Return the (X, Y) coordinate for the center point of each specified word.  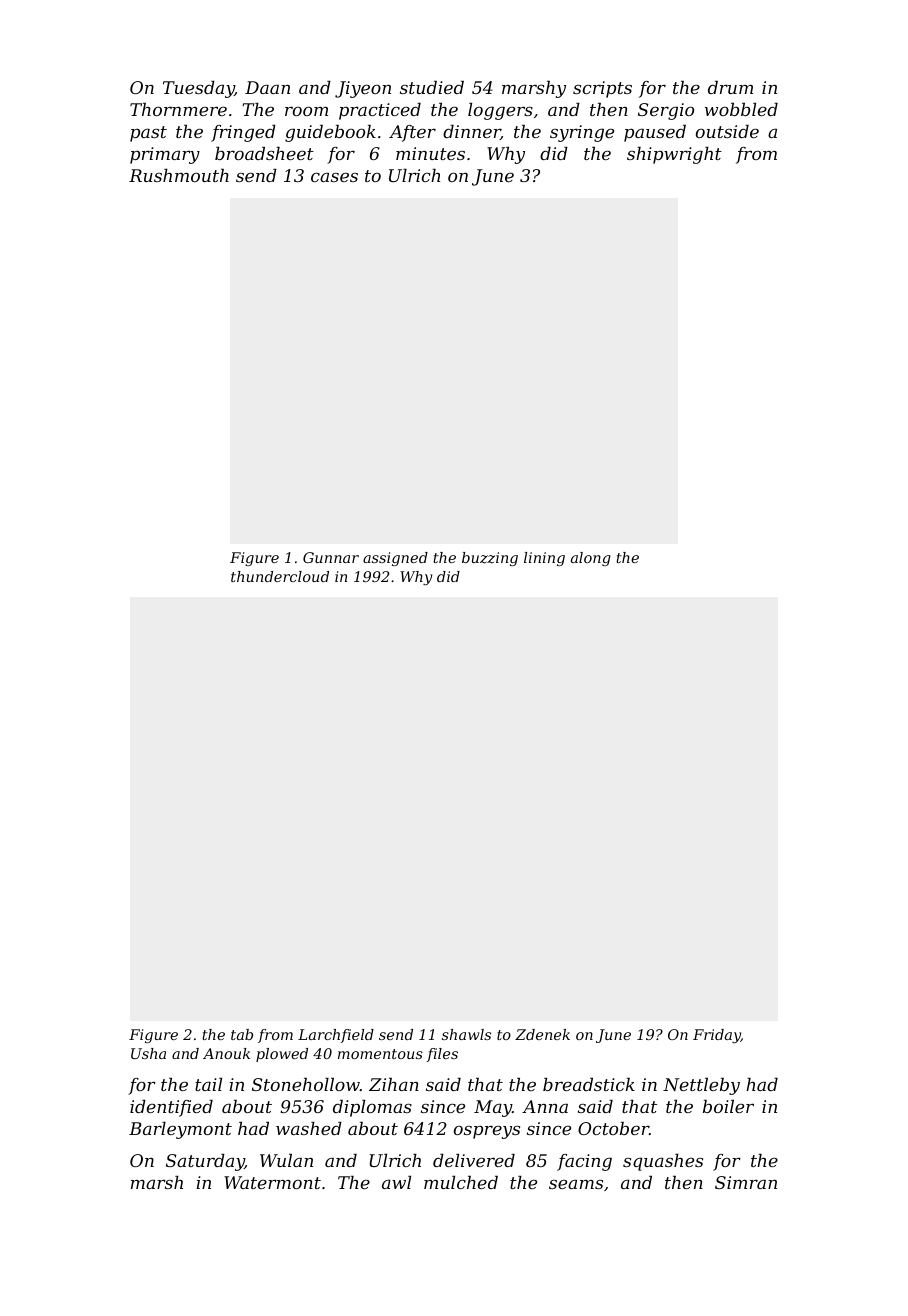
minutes (430, 153)
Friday (717, 1036)
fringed (243, 133)
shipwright (674, 155)
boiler (728, 1106)
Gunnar (331, 557)
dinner (472, 132)
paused (655, 133)
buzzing (490, 559)
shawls (466, 1034)
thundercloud (280, 576)
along (591, 559)
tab (242, 1034)
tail (208, 1084)
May (493, 1108)
